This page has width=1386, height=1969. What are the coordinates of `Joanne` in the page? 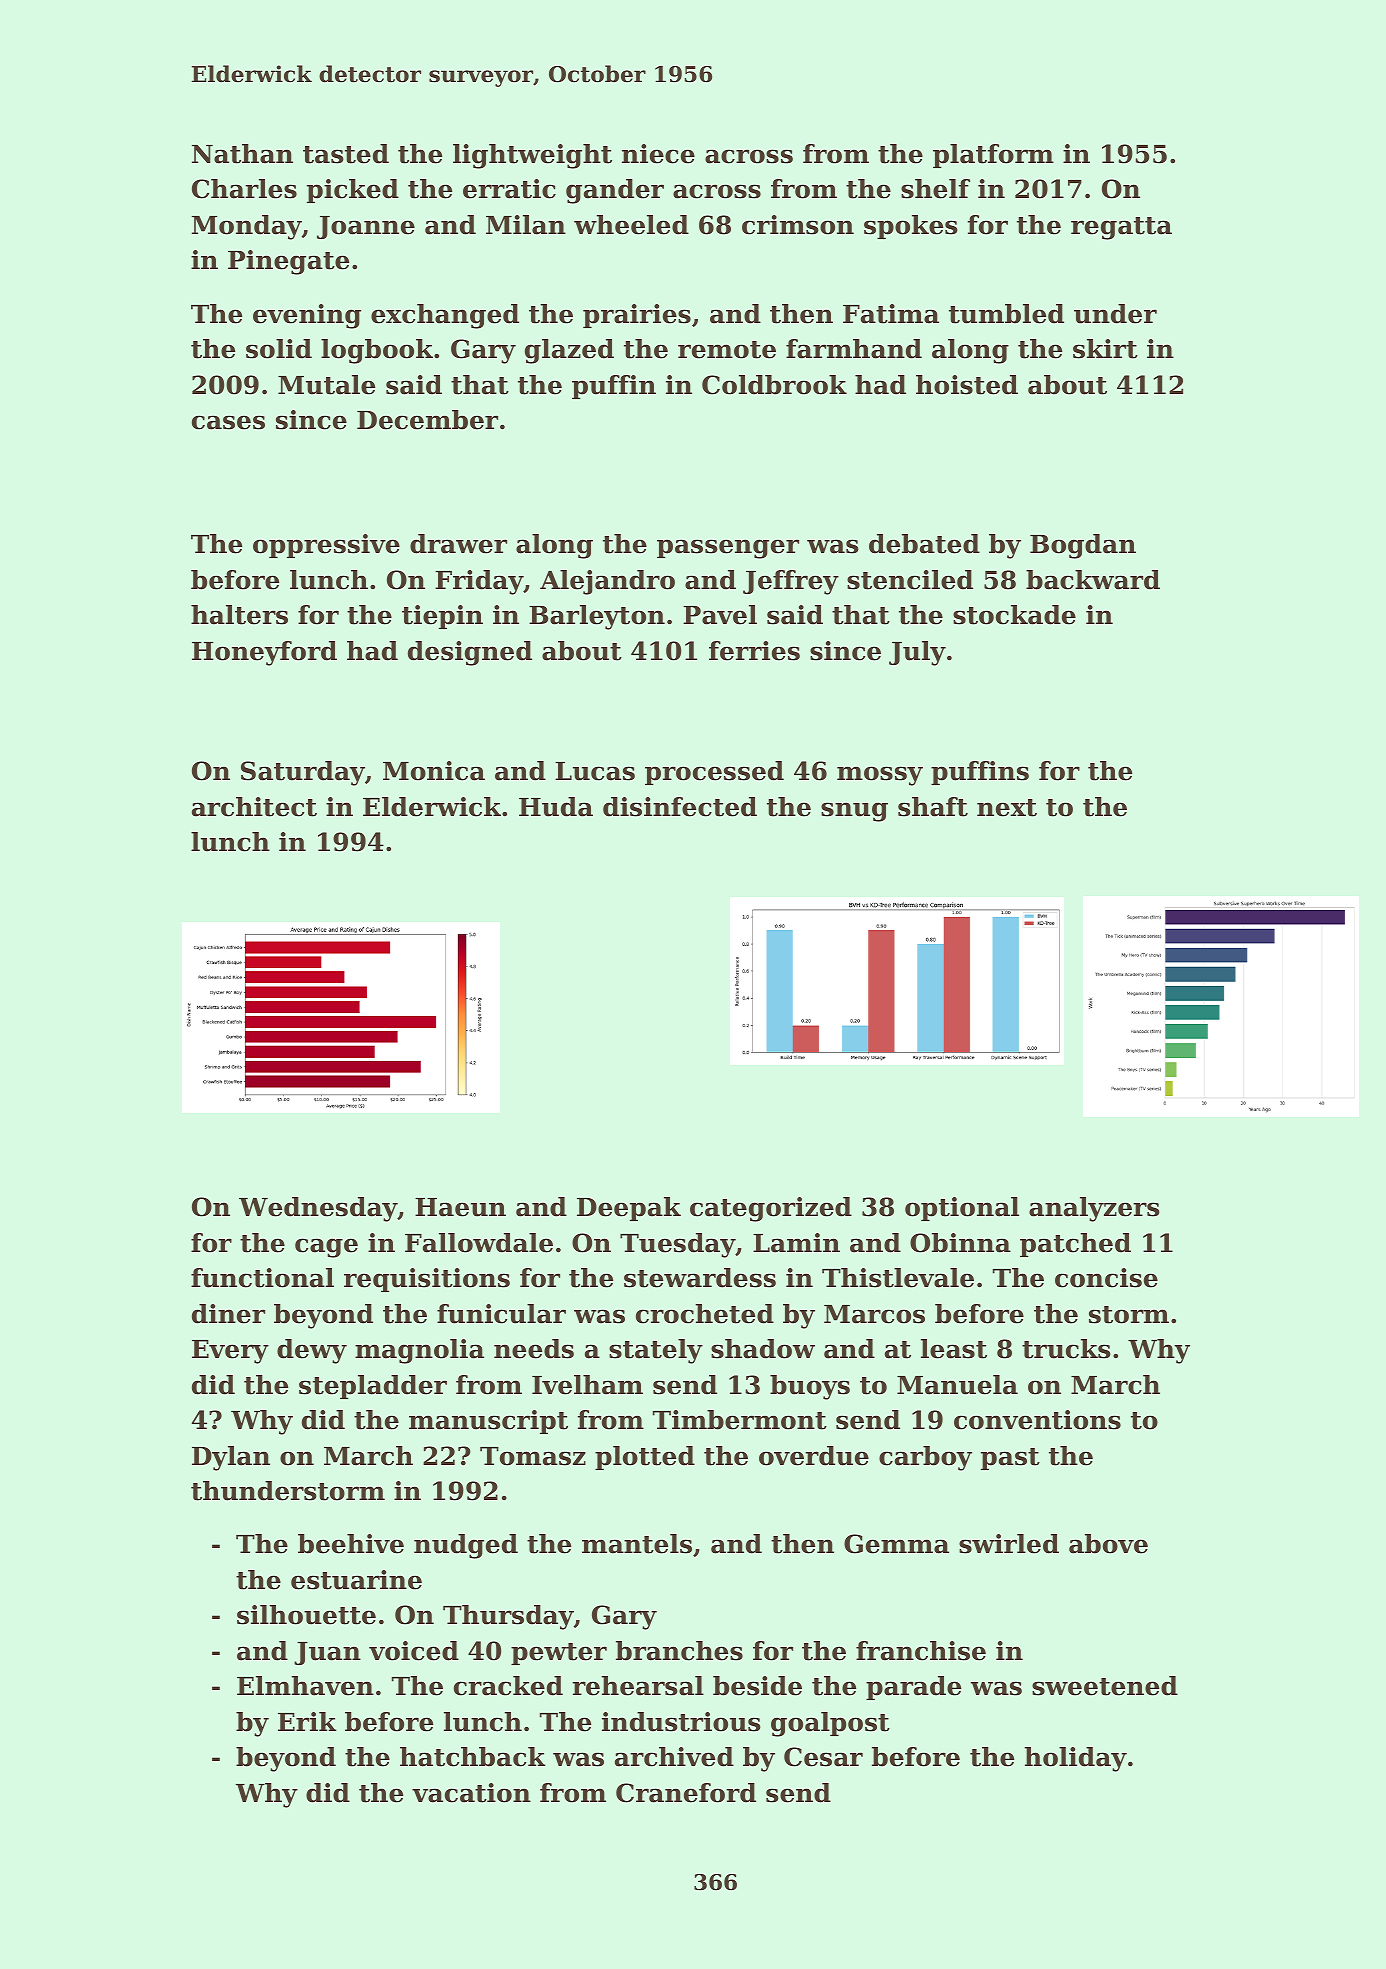 It's located at (366, 227).
